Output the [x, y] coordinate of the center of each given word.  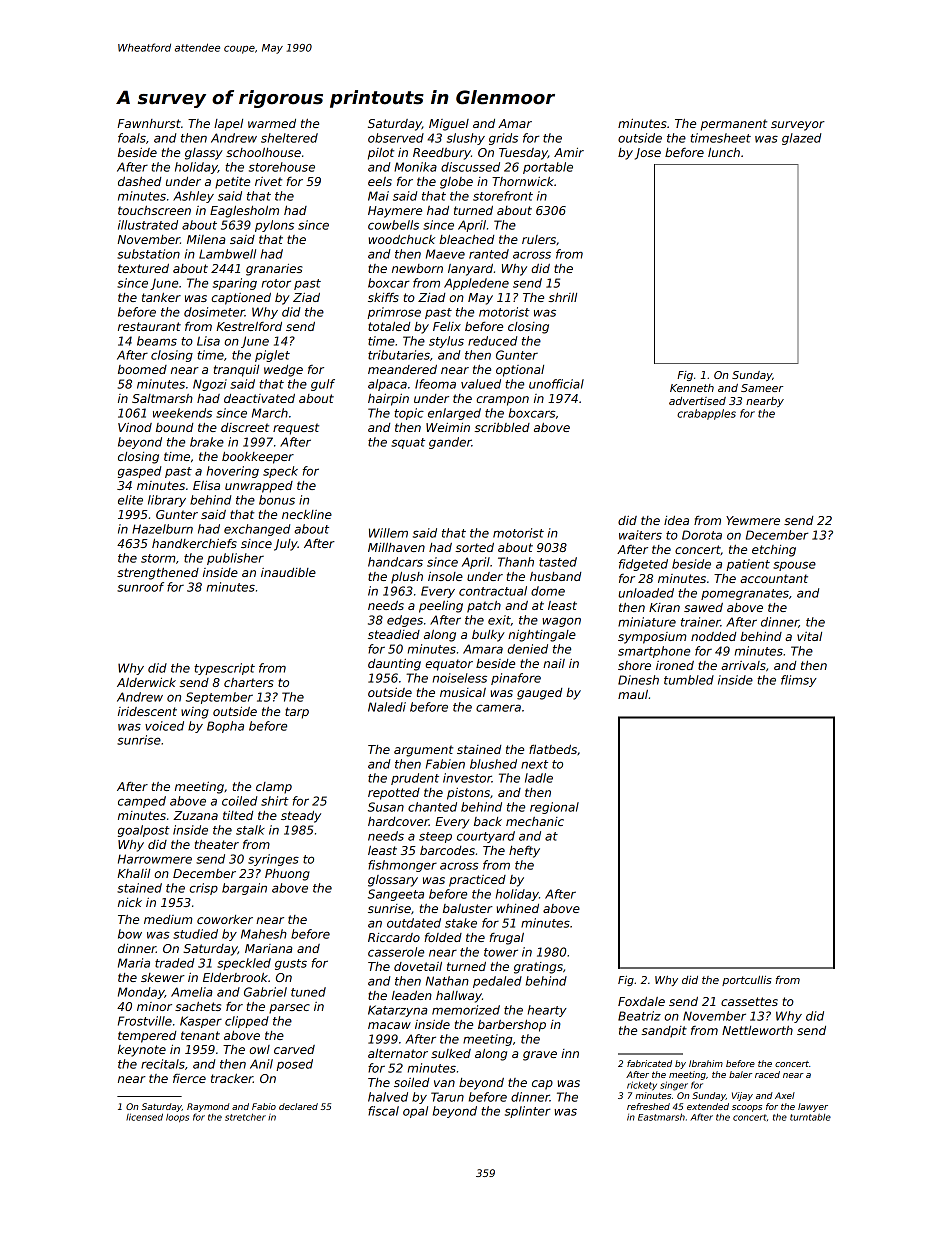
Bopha [225, 727]
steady [301, 817]
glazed [801, 139]
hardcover [398, 821]
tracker [232, 1078]
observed [396, 138]
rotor [276, 283]
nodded [713, 636]
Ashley [193, 197]
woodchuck [401, 239]
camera [498, 708]
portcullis [747, 981]
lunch [724, 152]
